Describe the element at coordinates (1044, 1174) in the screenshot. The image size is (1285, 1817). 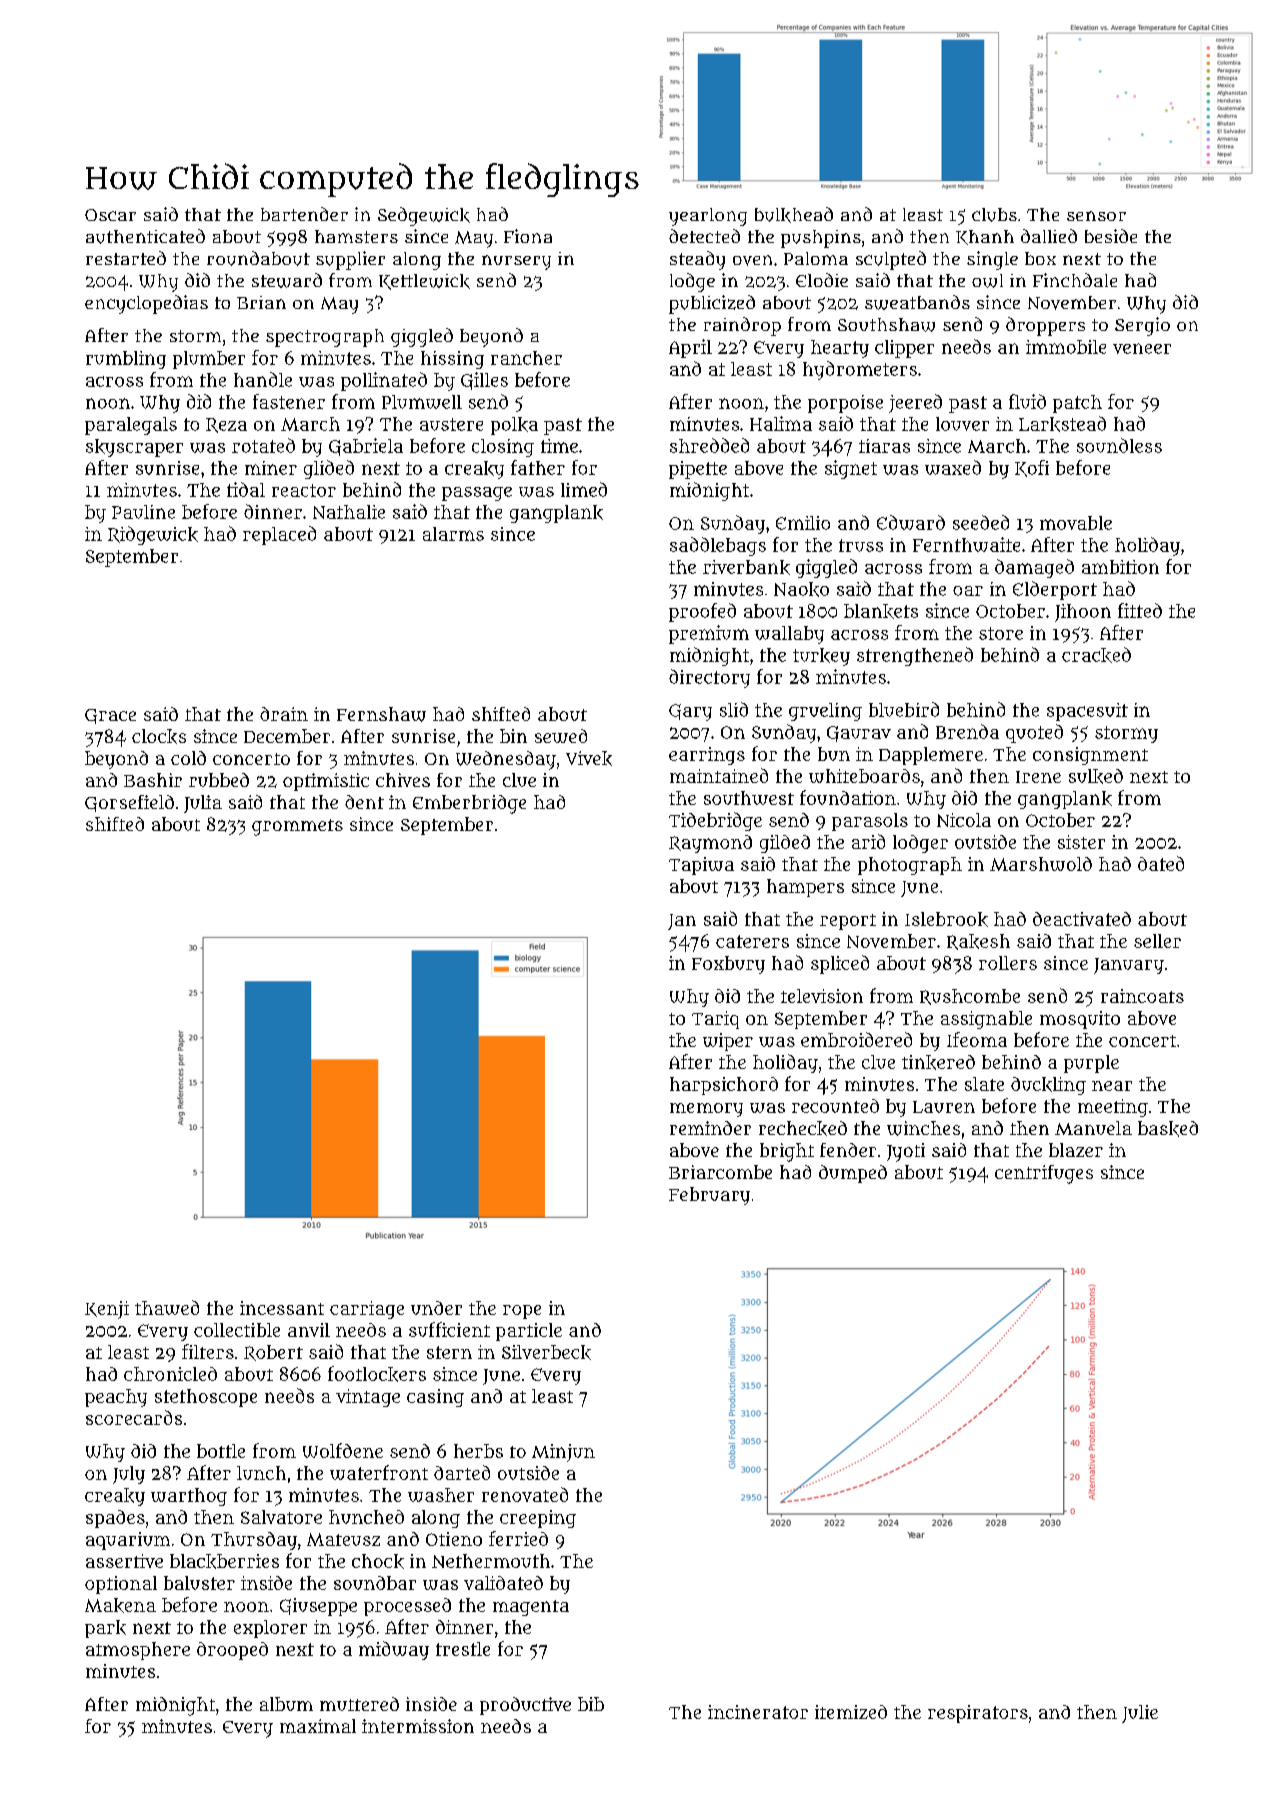
I see `centrifuges` at that location.
